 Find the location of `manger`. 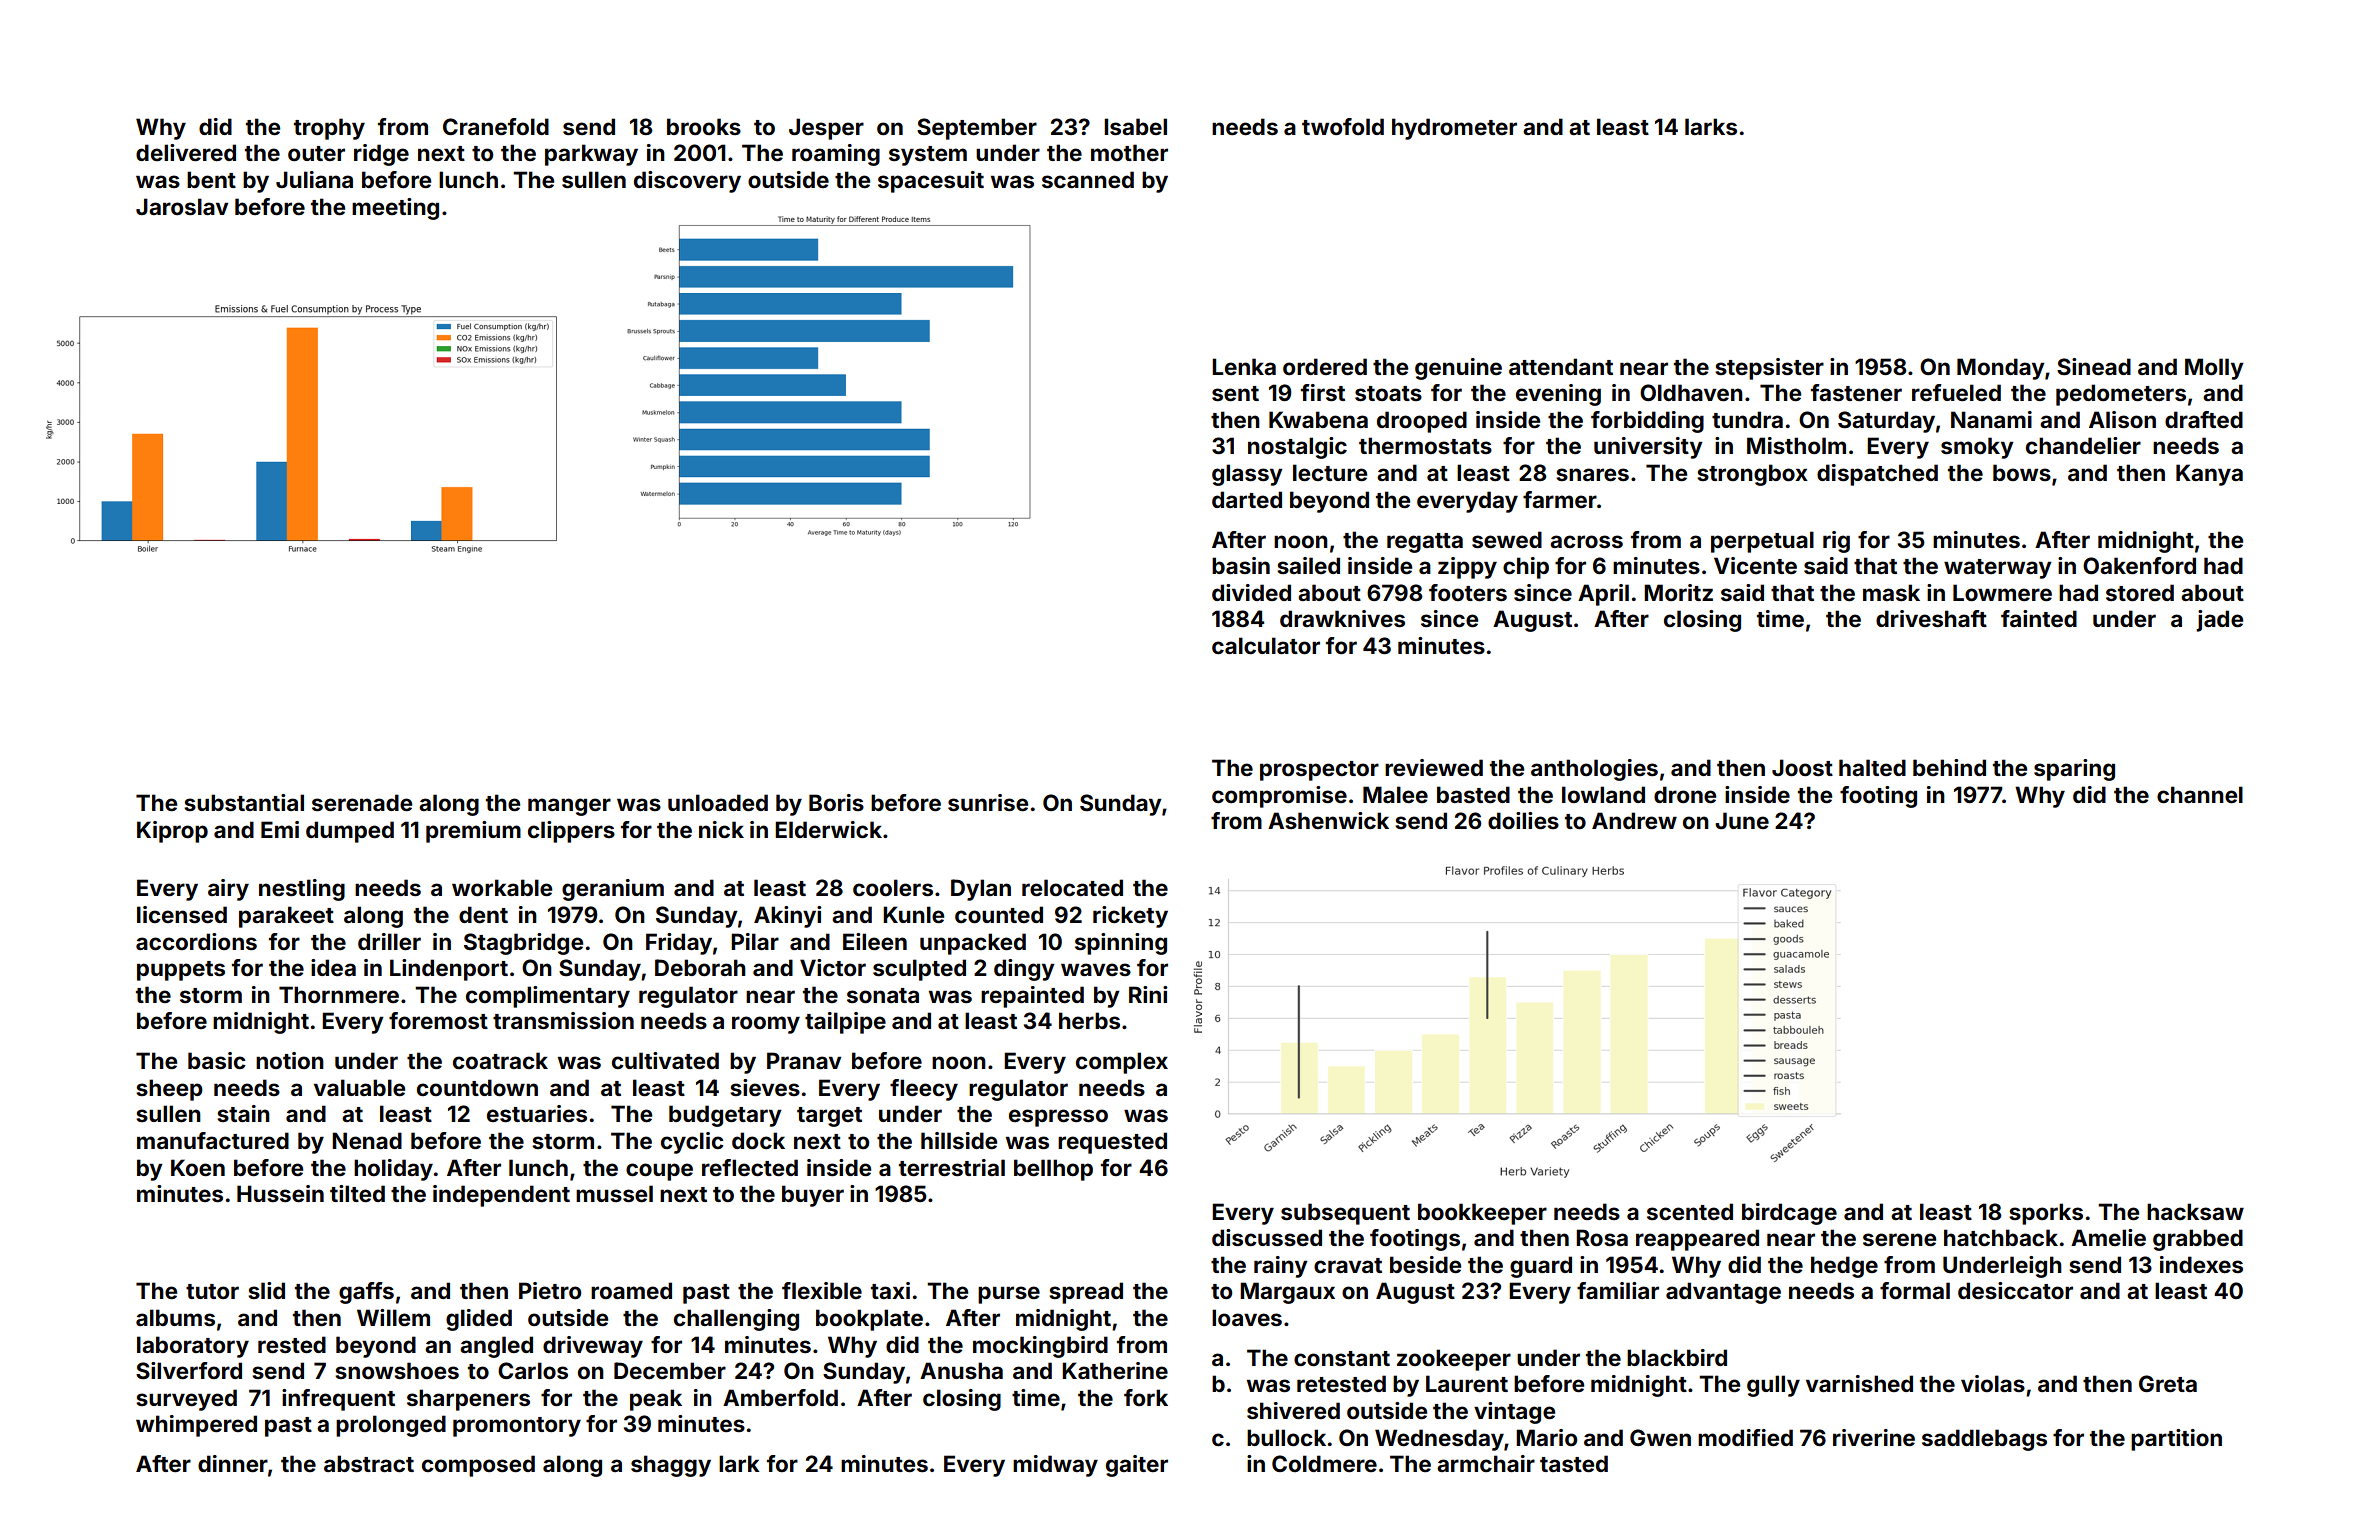

manger is located at coordinates (569, 807).
